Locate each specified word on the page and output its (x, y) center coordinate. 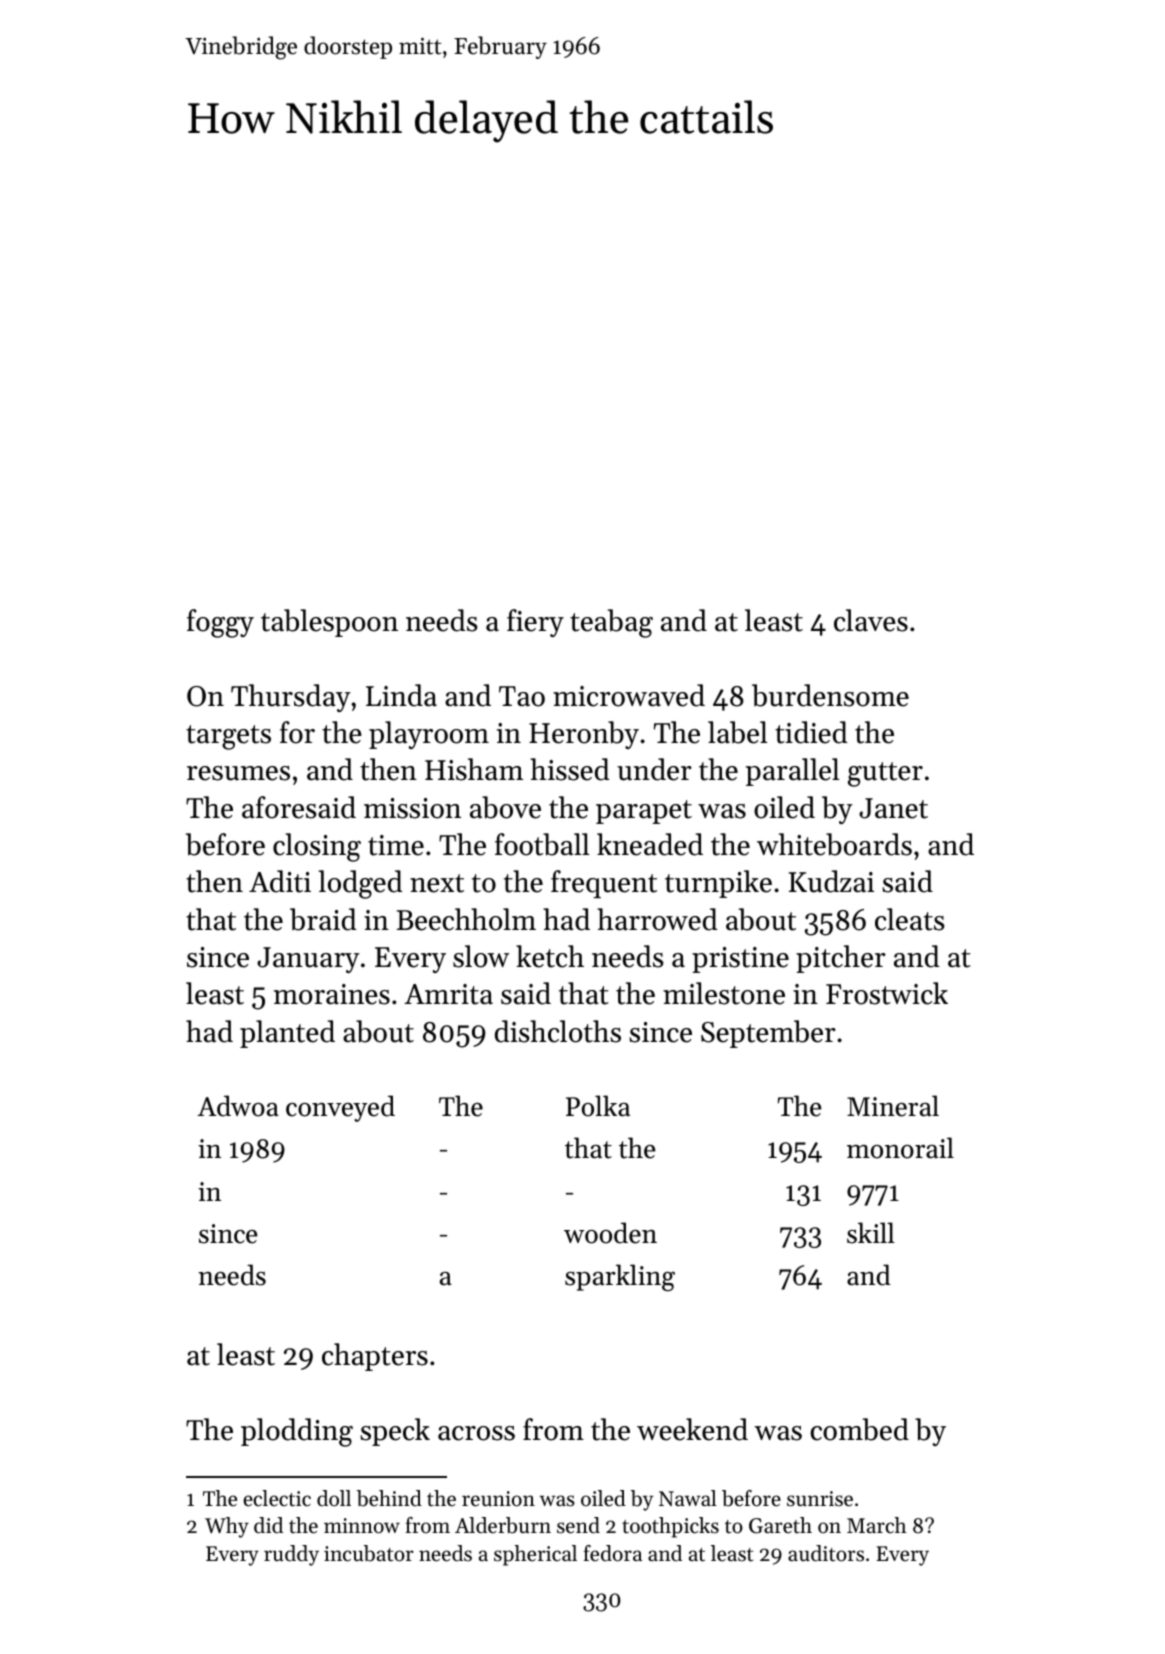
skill (871, 1233)
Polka (598, 1106)
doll (334, 1498)
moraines (332, 994)
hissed (570, 769)
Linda (401, 695)
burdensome (830, 695)
